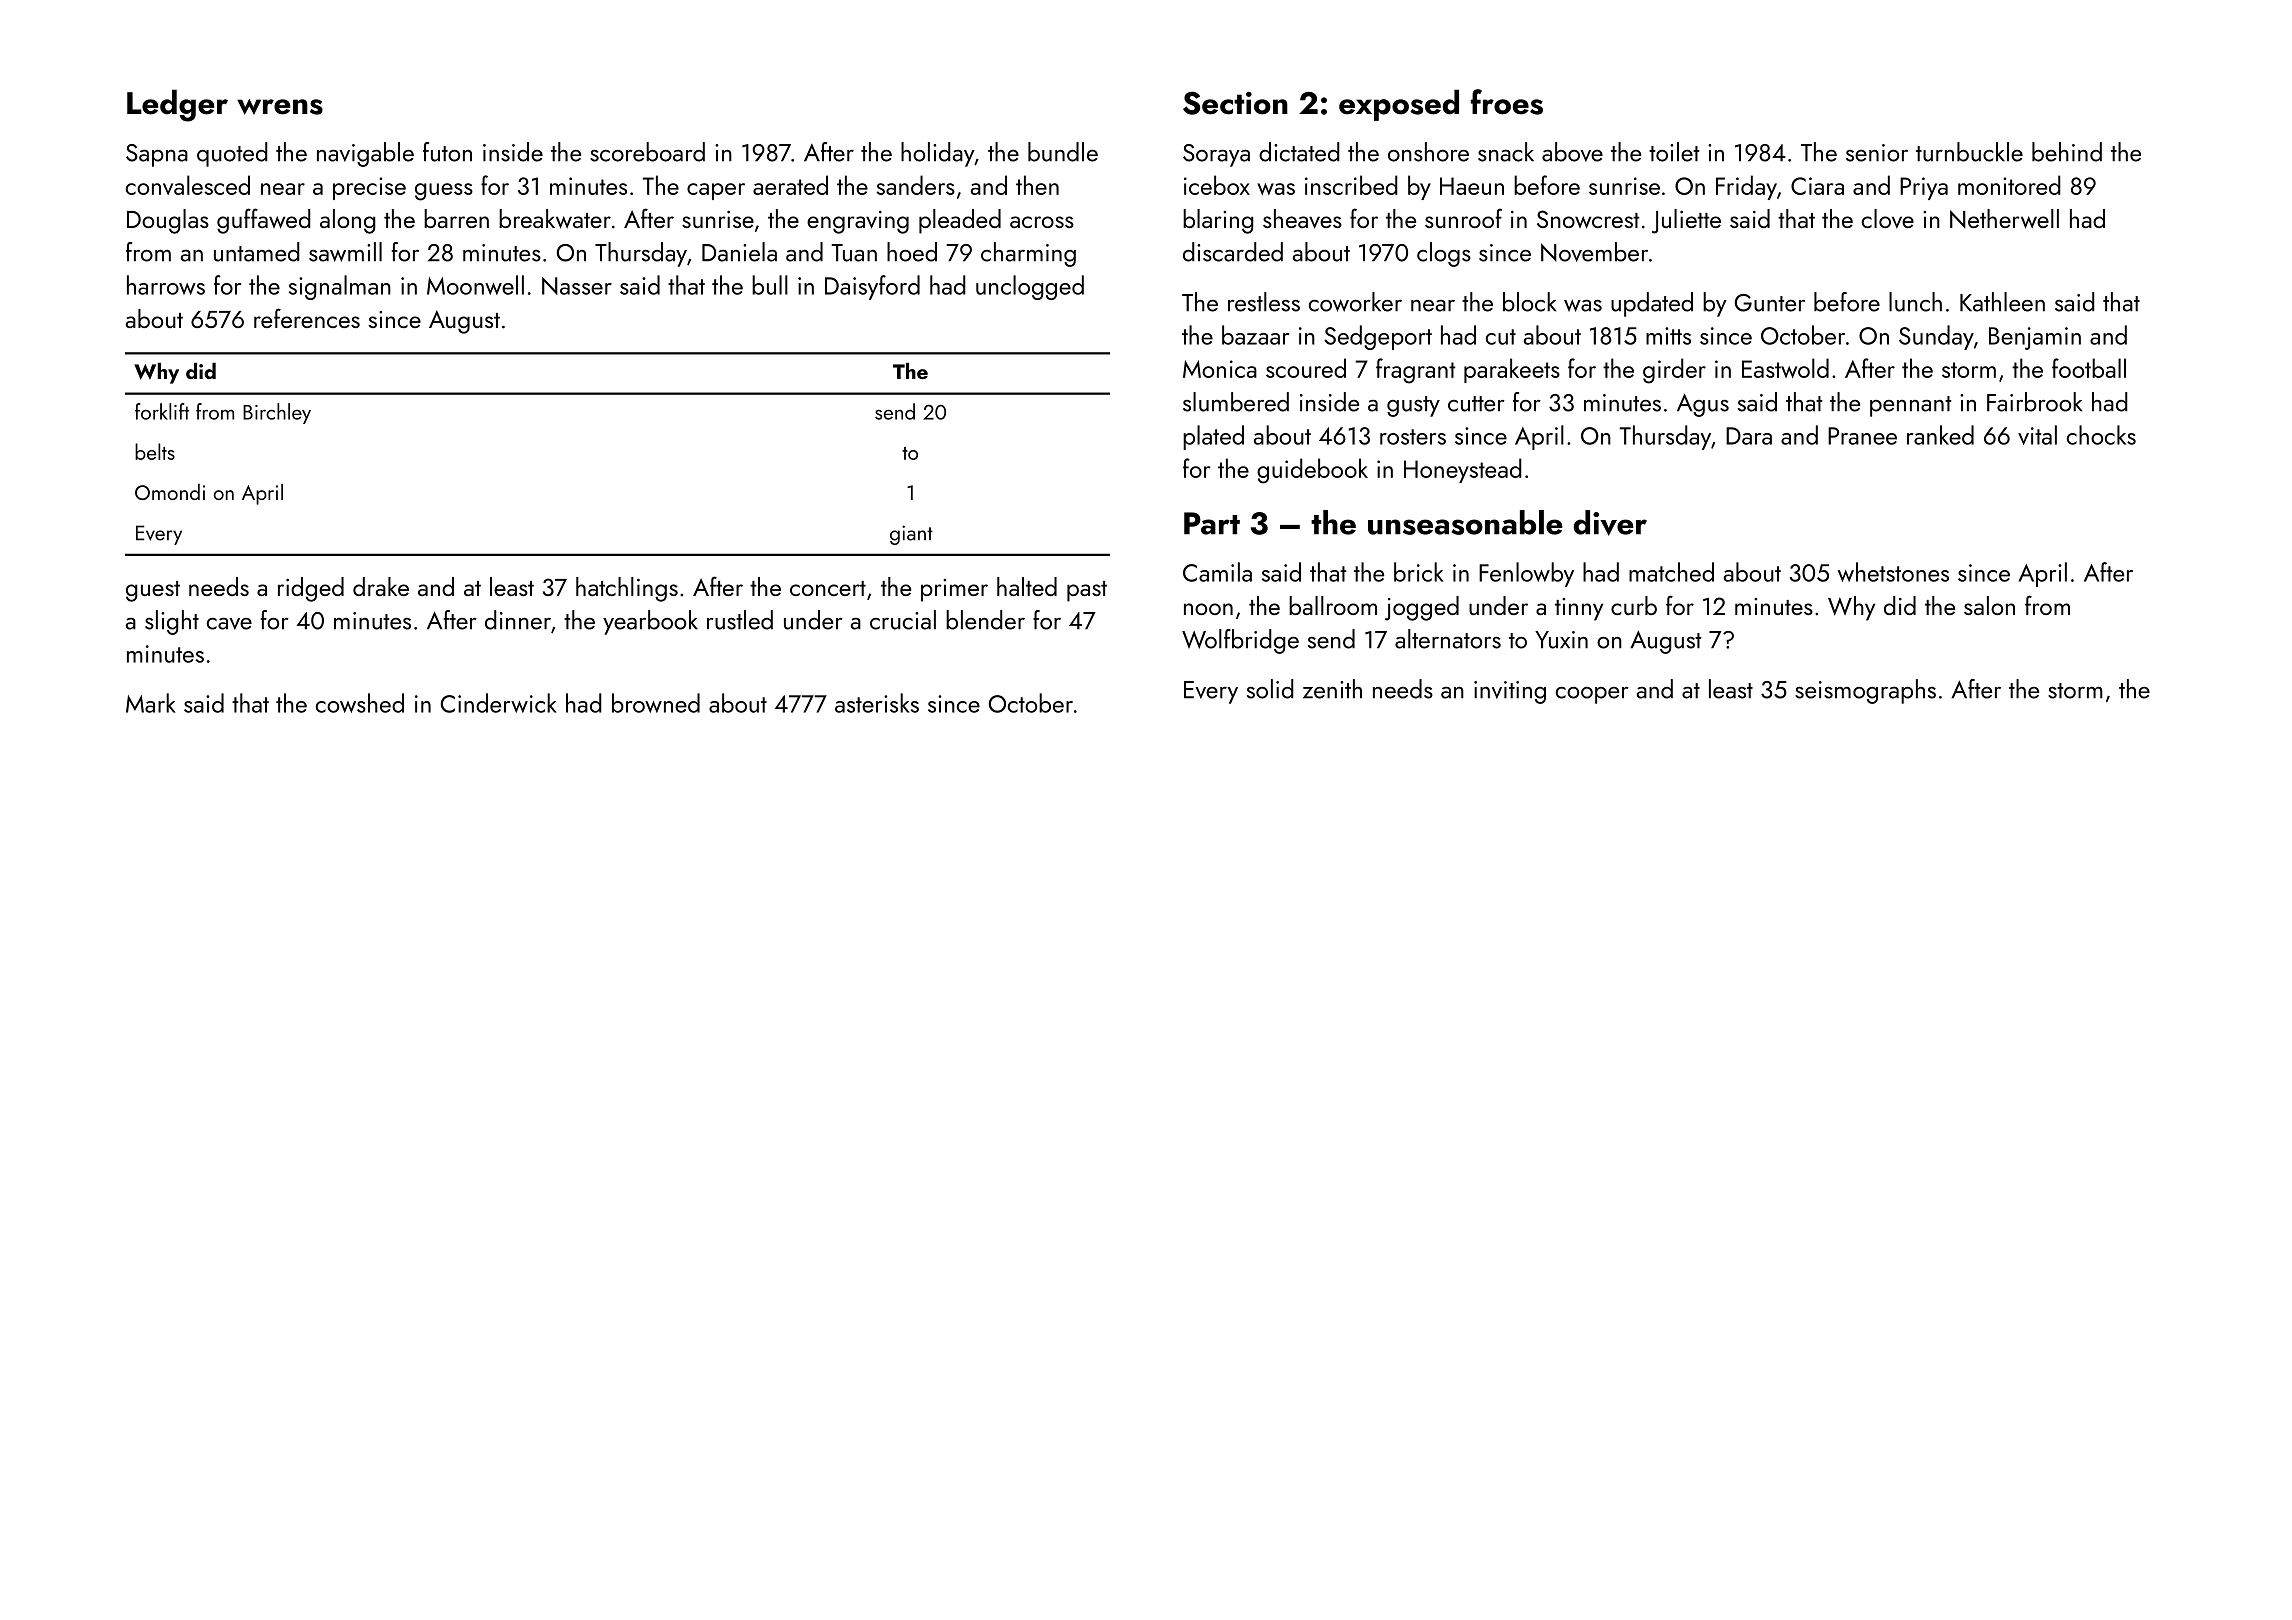 This image has width=2292, height=1620. Describe the element at coordinates (166, 285) in the image. I see `harrows` at that location.
